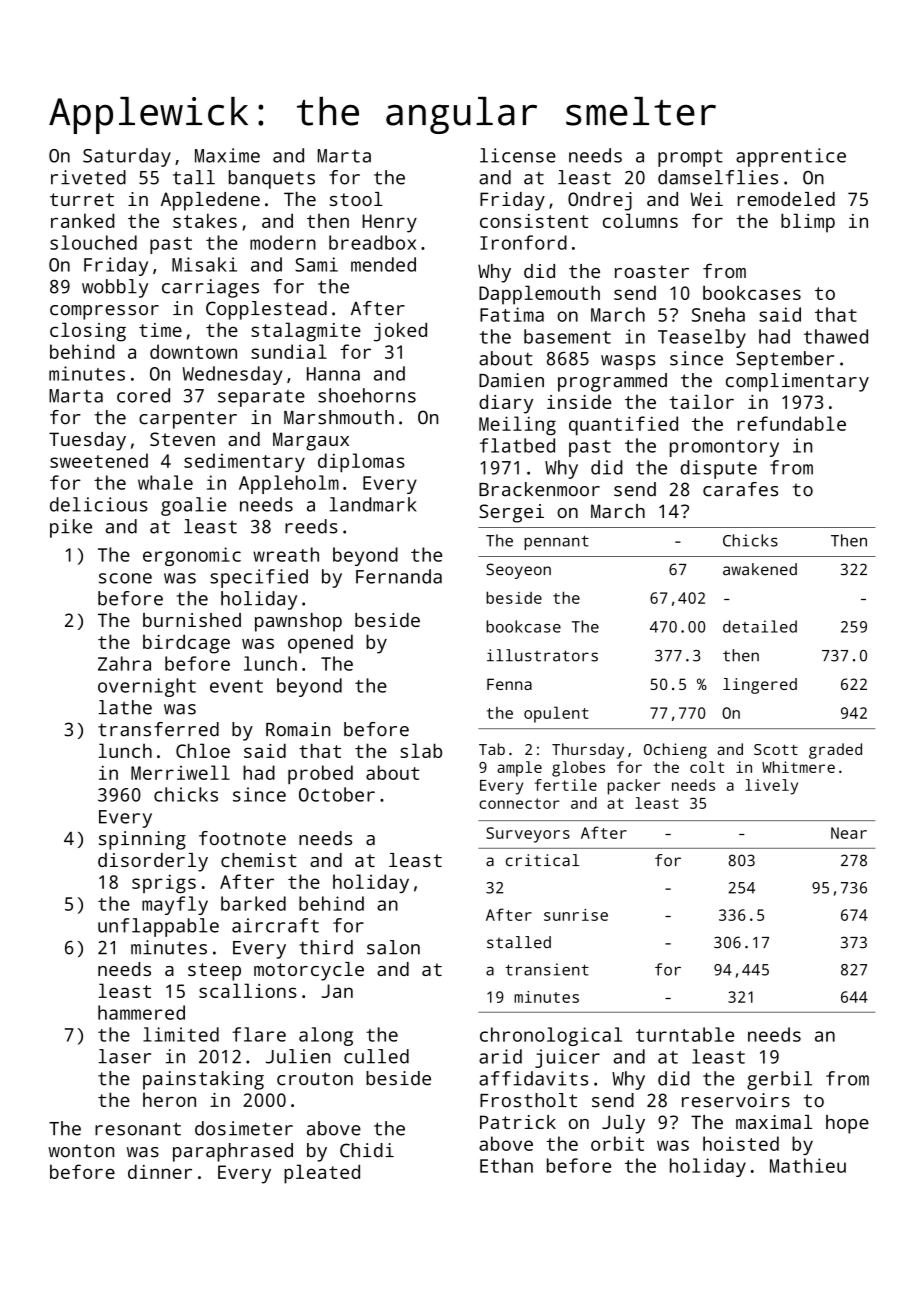 Image resolution: width=924 pixels, height=1308 pixels. I want to click on event, so click(236, 686).
